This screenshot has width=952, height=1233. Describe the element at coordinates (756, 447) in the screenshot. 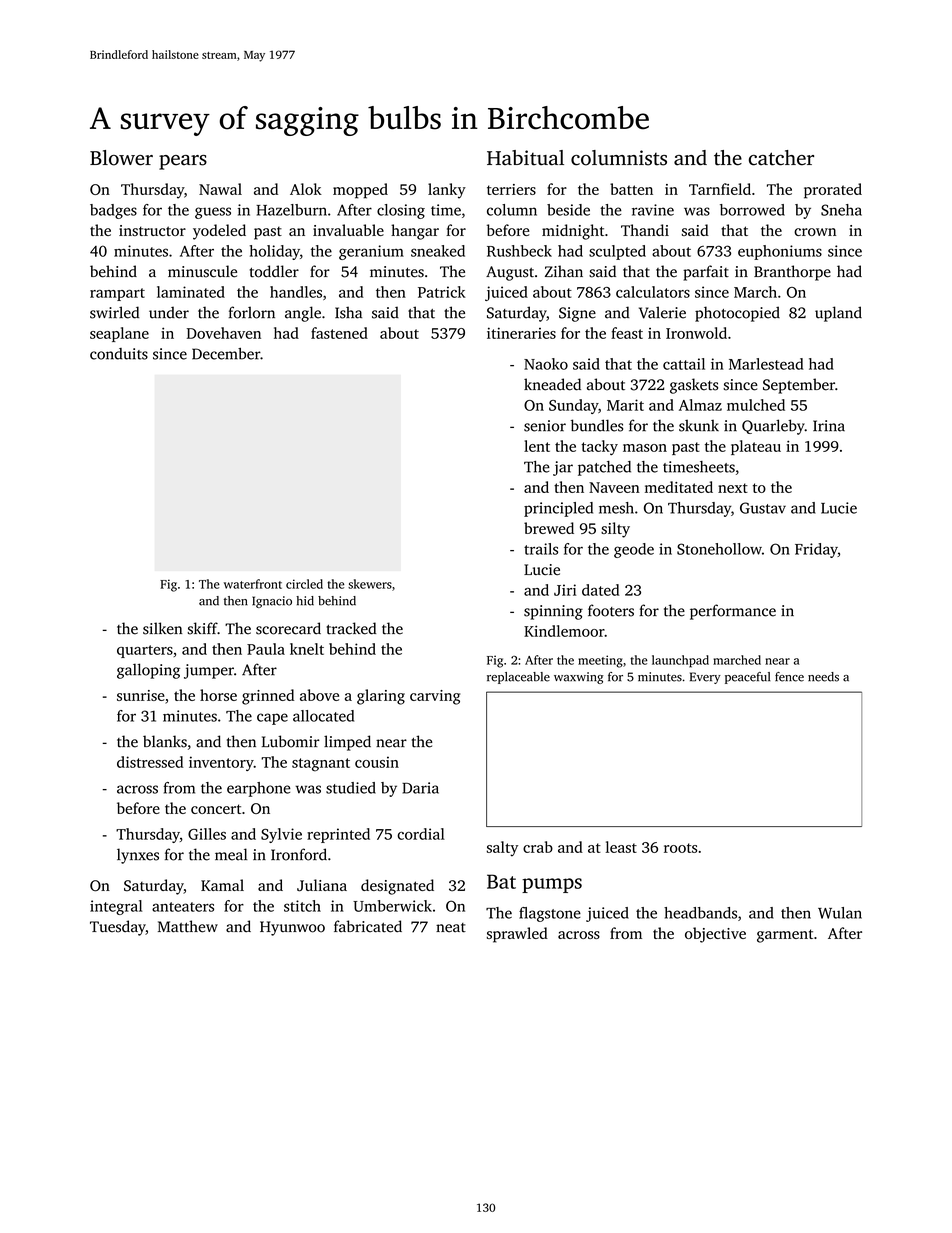

I see `plateau` at that location.
